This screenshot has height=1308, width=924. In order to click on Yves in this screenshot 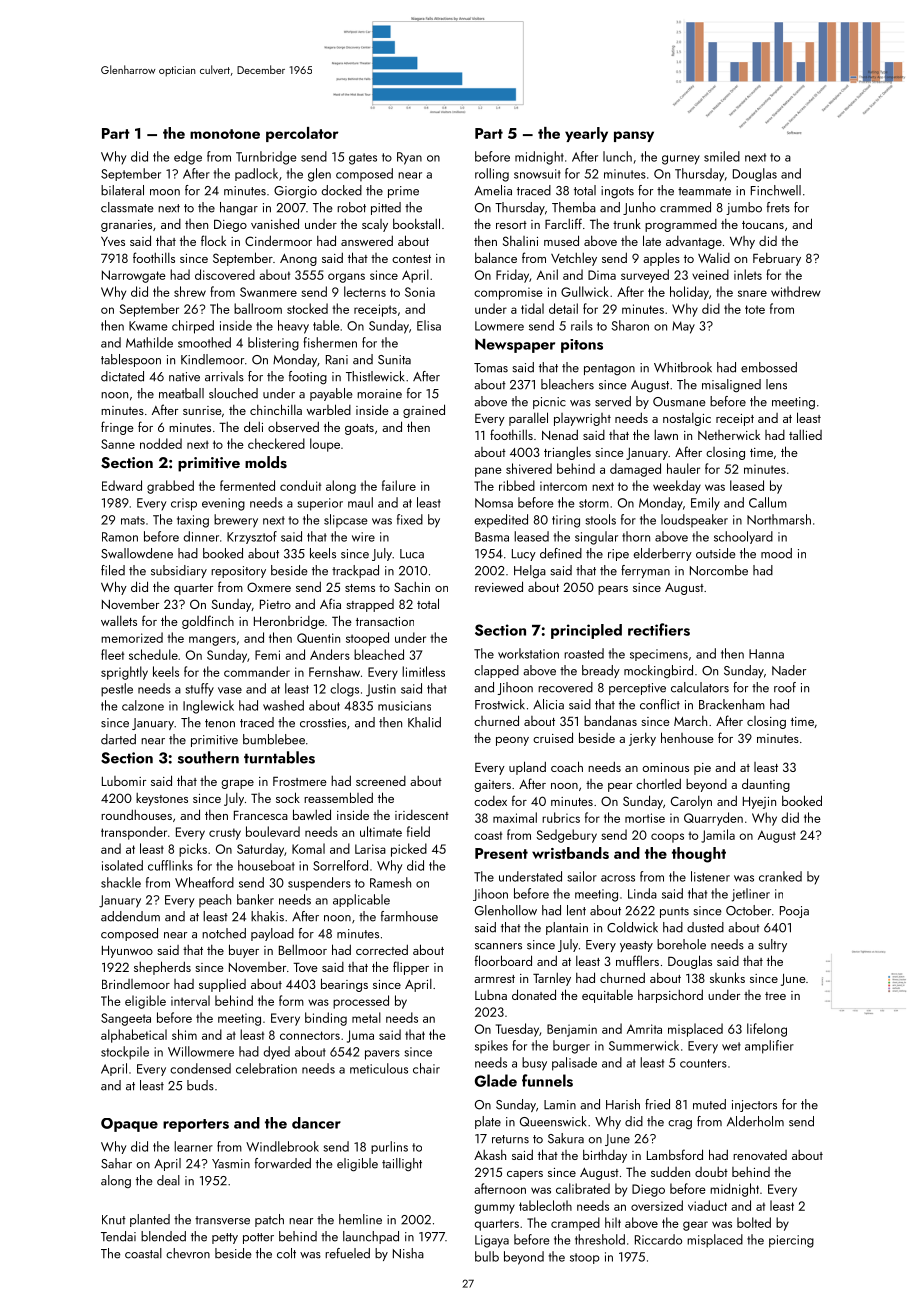, I will do `click(113, 241)`.
